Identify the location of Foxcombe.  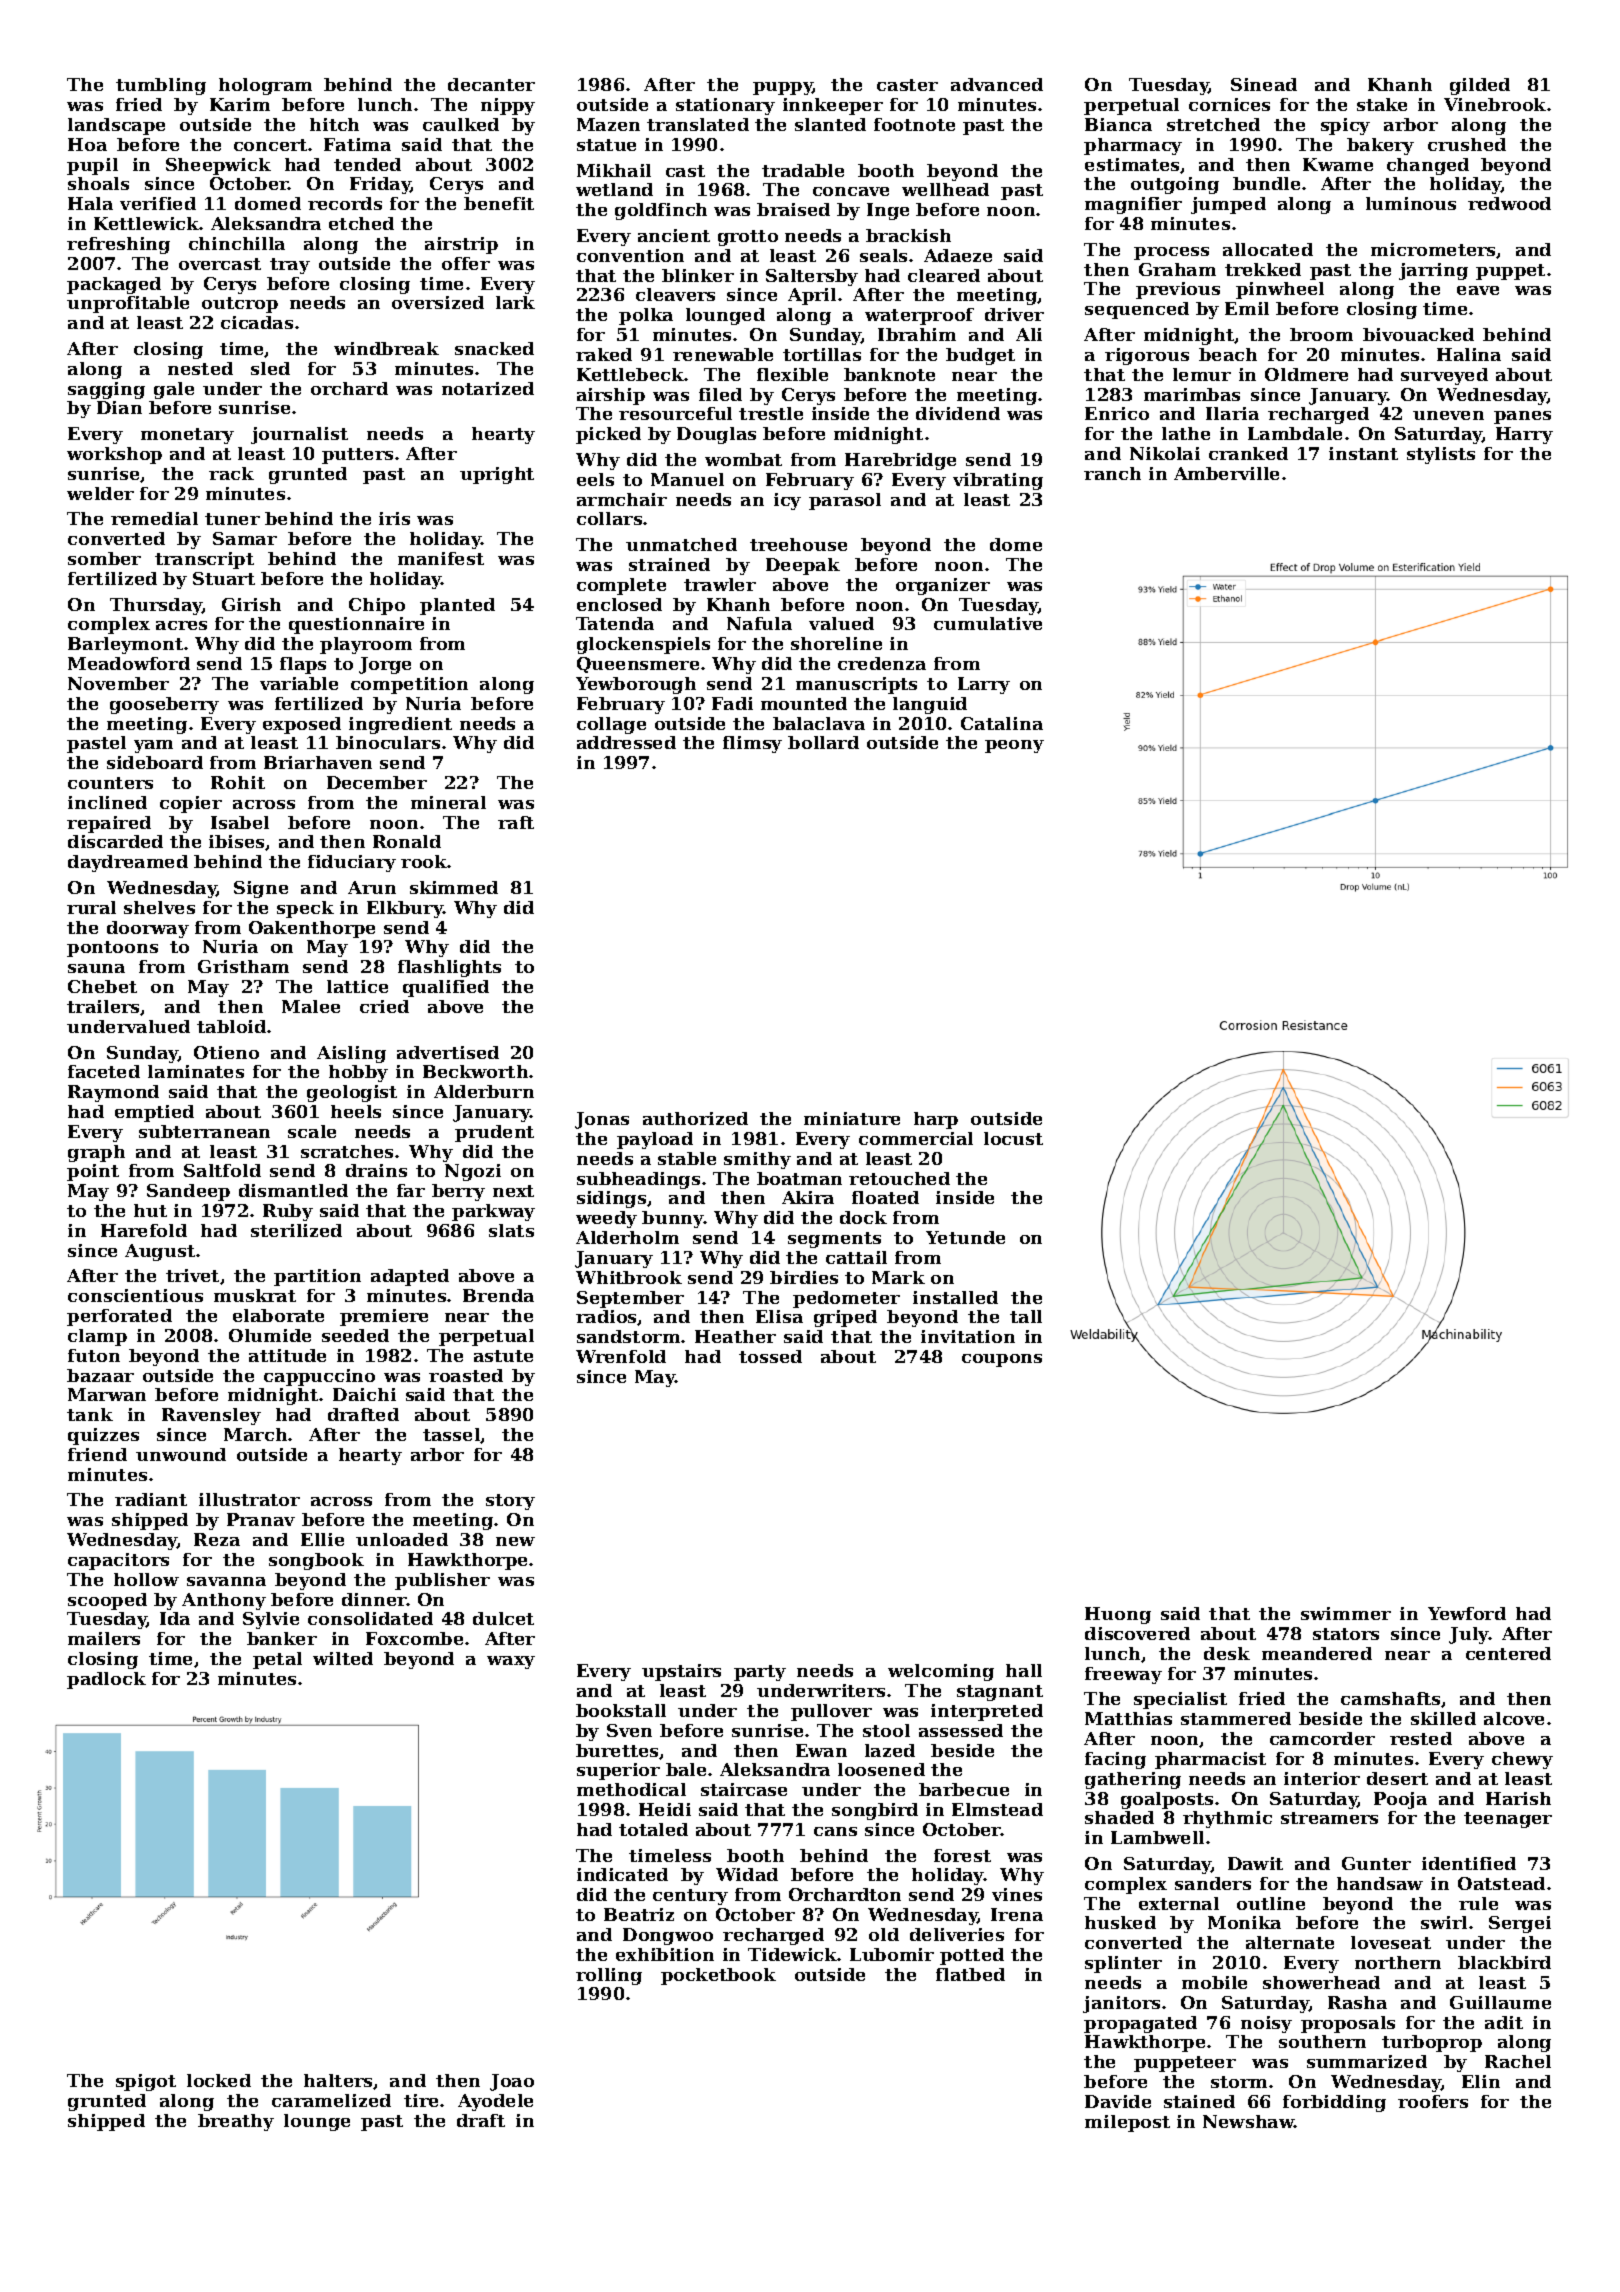
(414, 1638).
